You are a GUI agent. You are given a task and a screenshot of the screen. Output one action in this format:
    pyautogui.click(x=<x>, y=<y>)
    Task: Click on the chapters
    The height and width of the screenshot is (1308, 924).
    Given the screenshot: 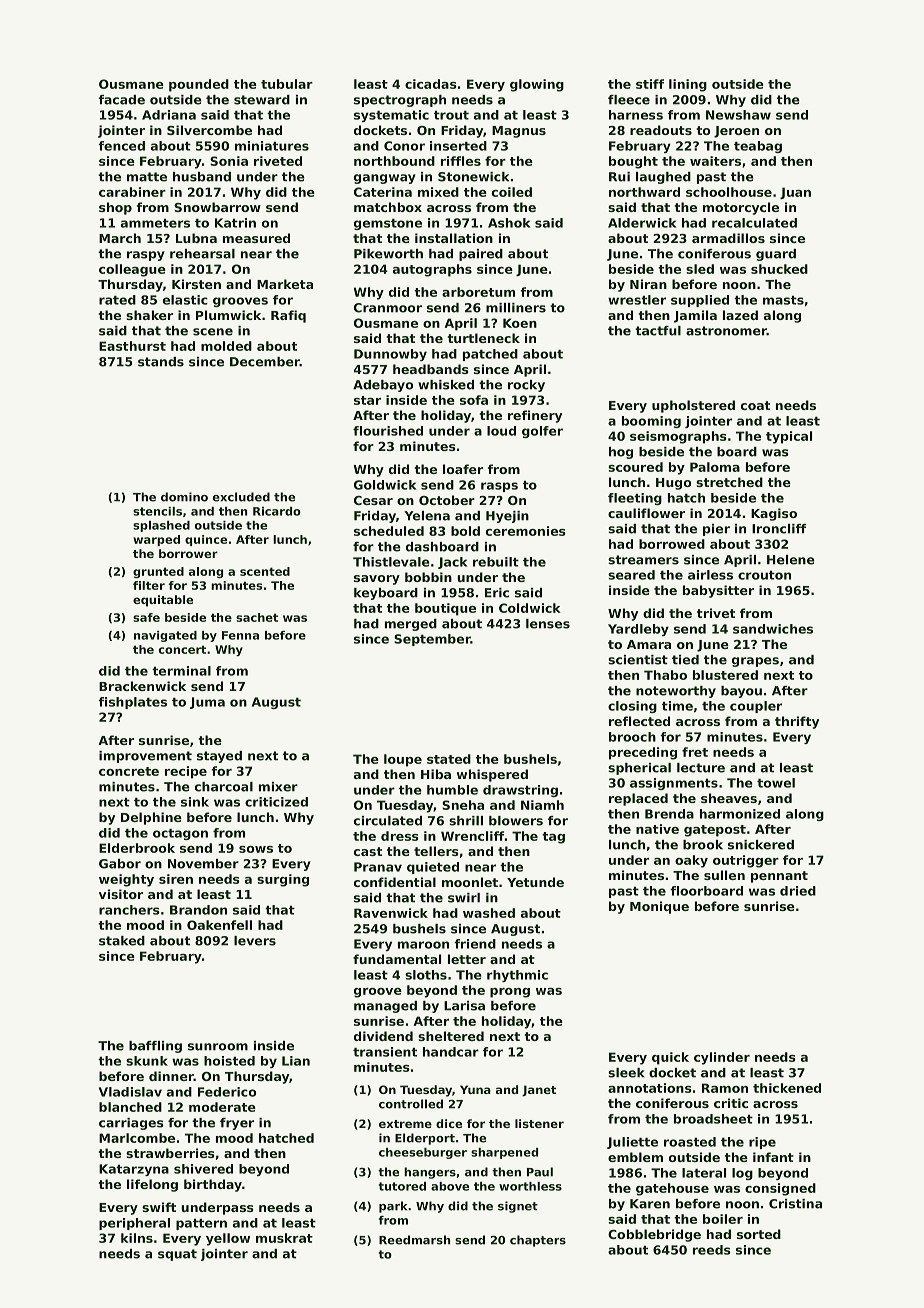 What is the action you would take?
    pyautogui.click(x=538, y=1241)
